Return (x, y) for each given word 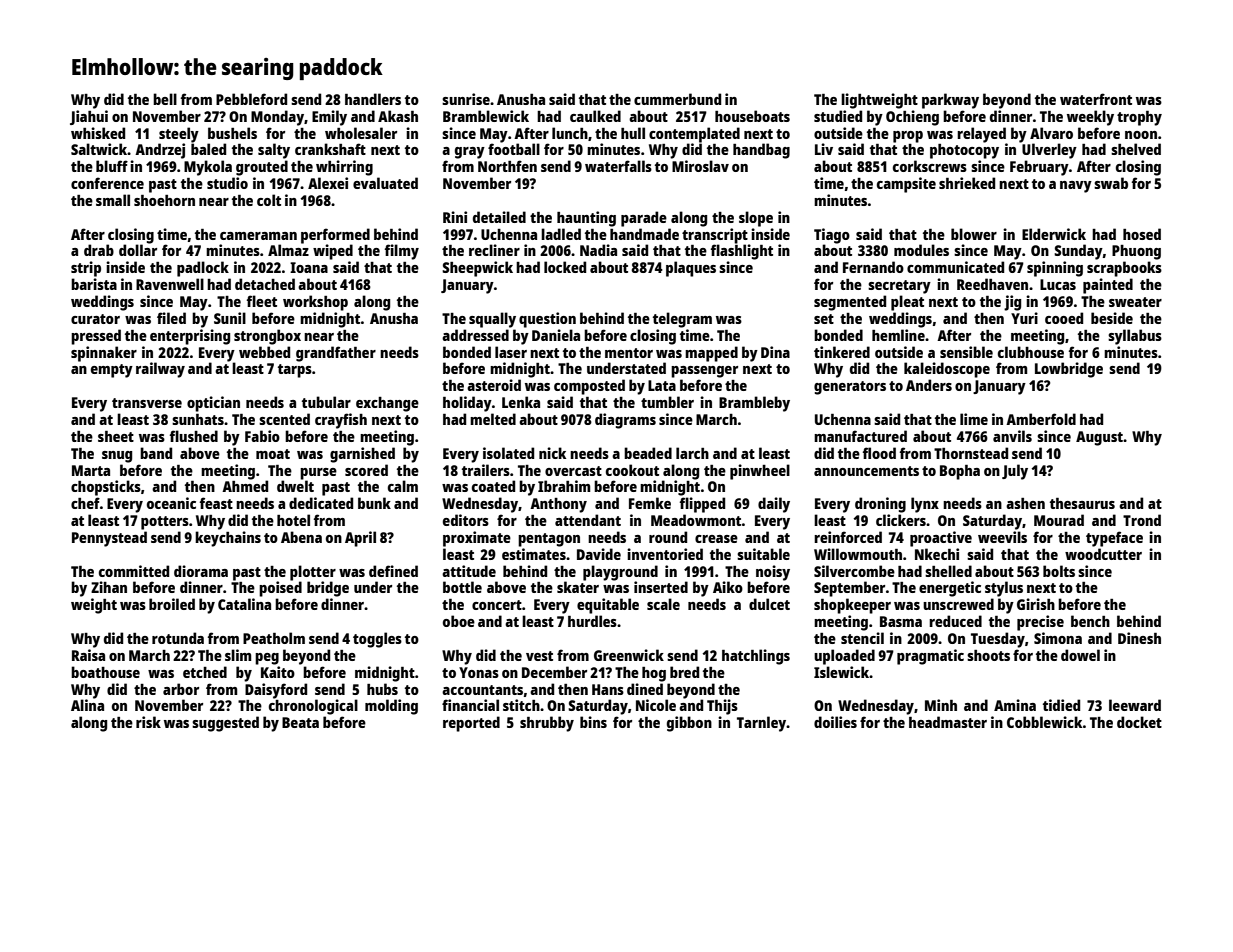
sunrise (466, 99)
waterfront (1096, 99)
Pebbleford (251, 99)
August (1099, 438)
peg (267, 659)
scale (663, 604)
